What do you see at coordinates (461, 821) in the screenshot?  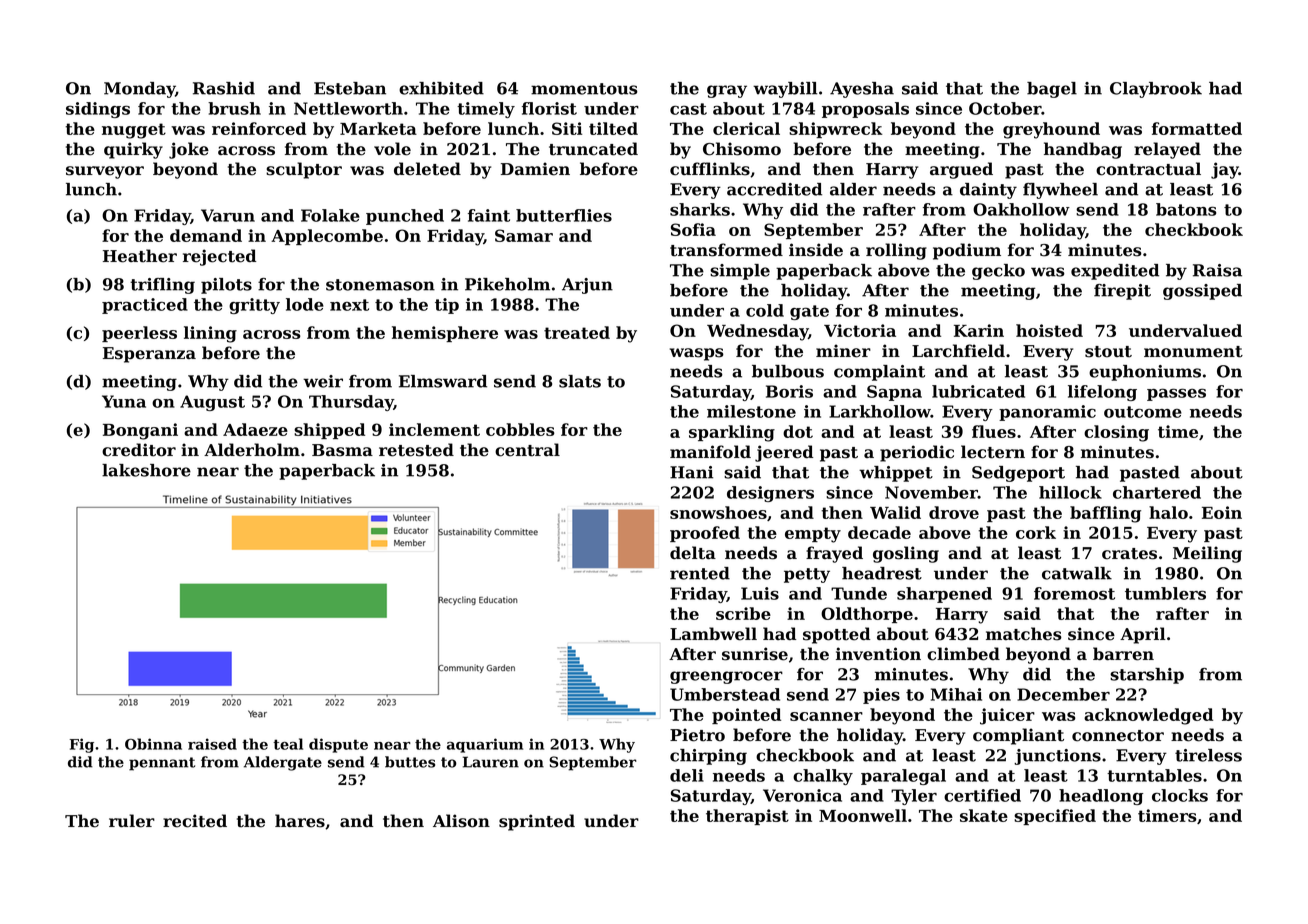 I see `Alison` at bounding box center [461, 821].
